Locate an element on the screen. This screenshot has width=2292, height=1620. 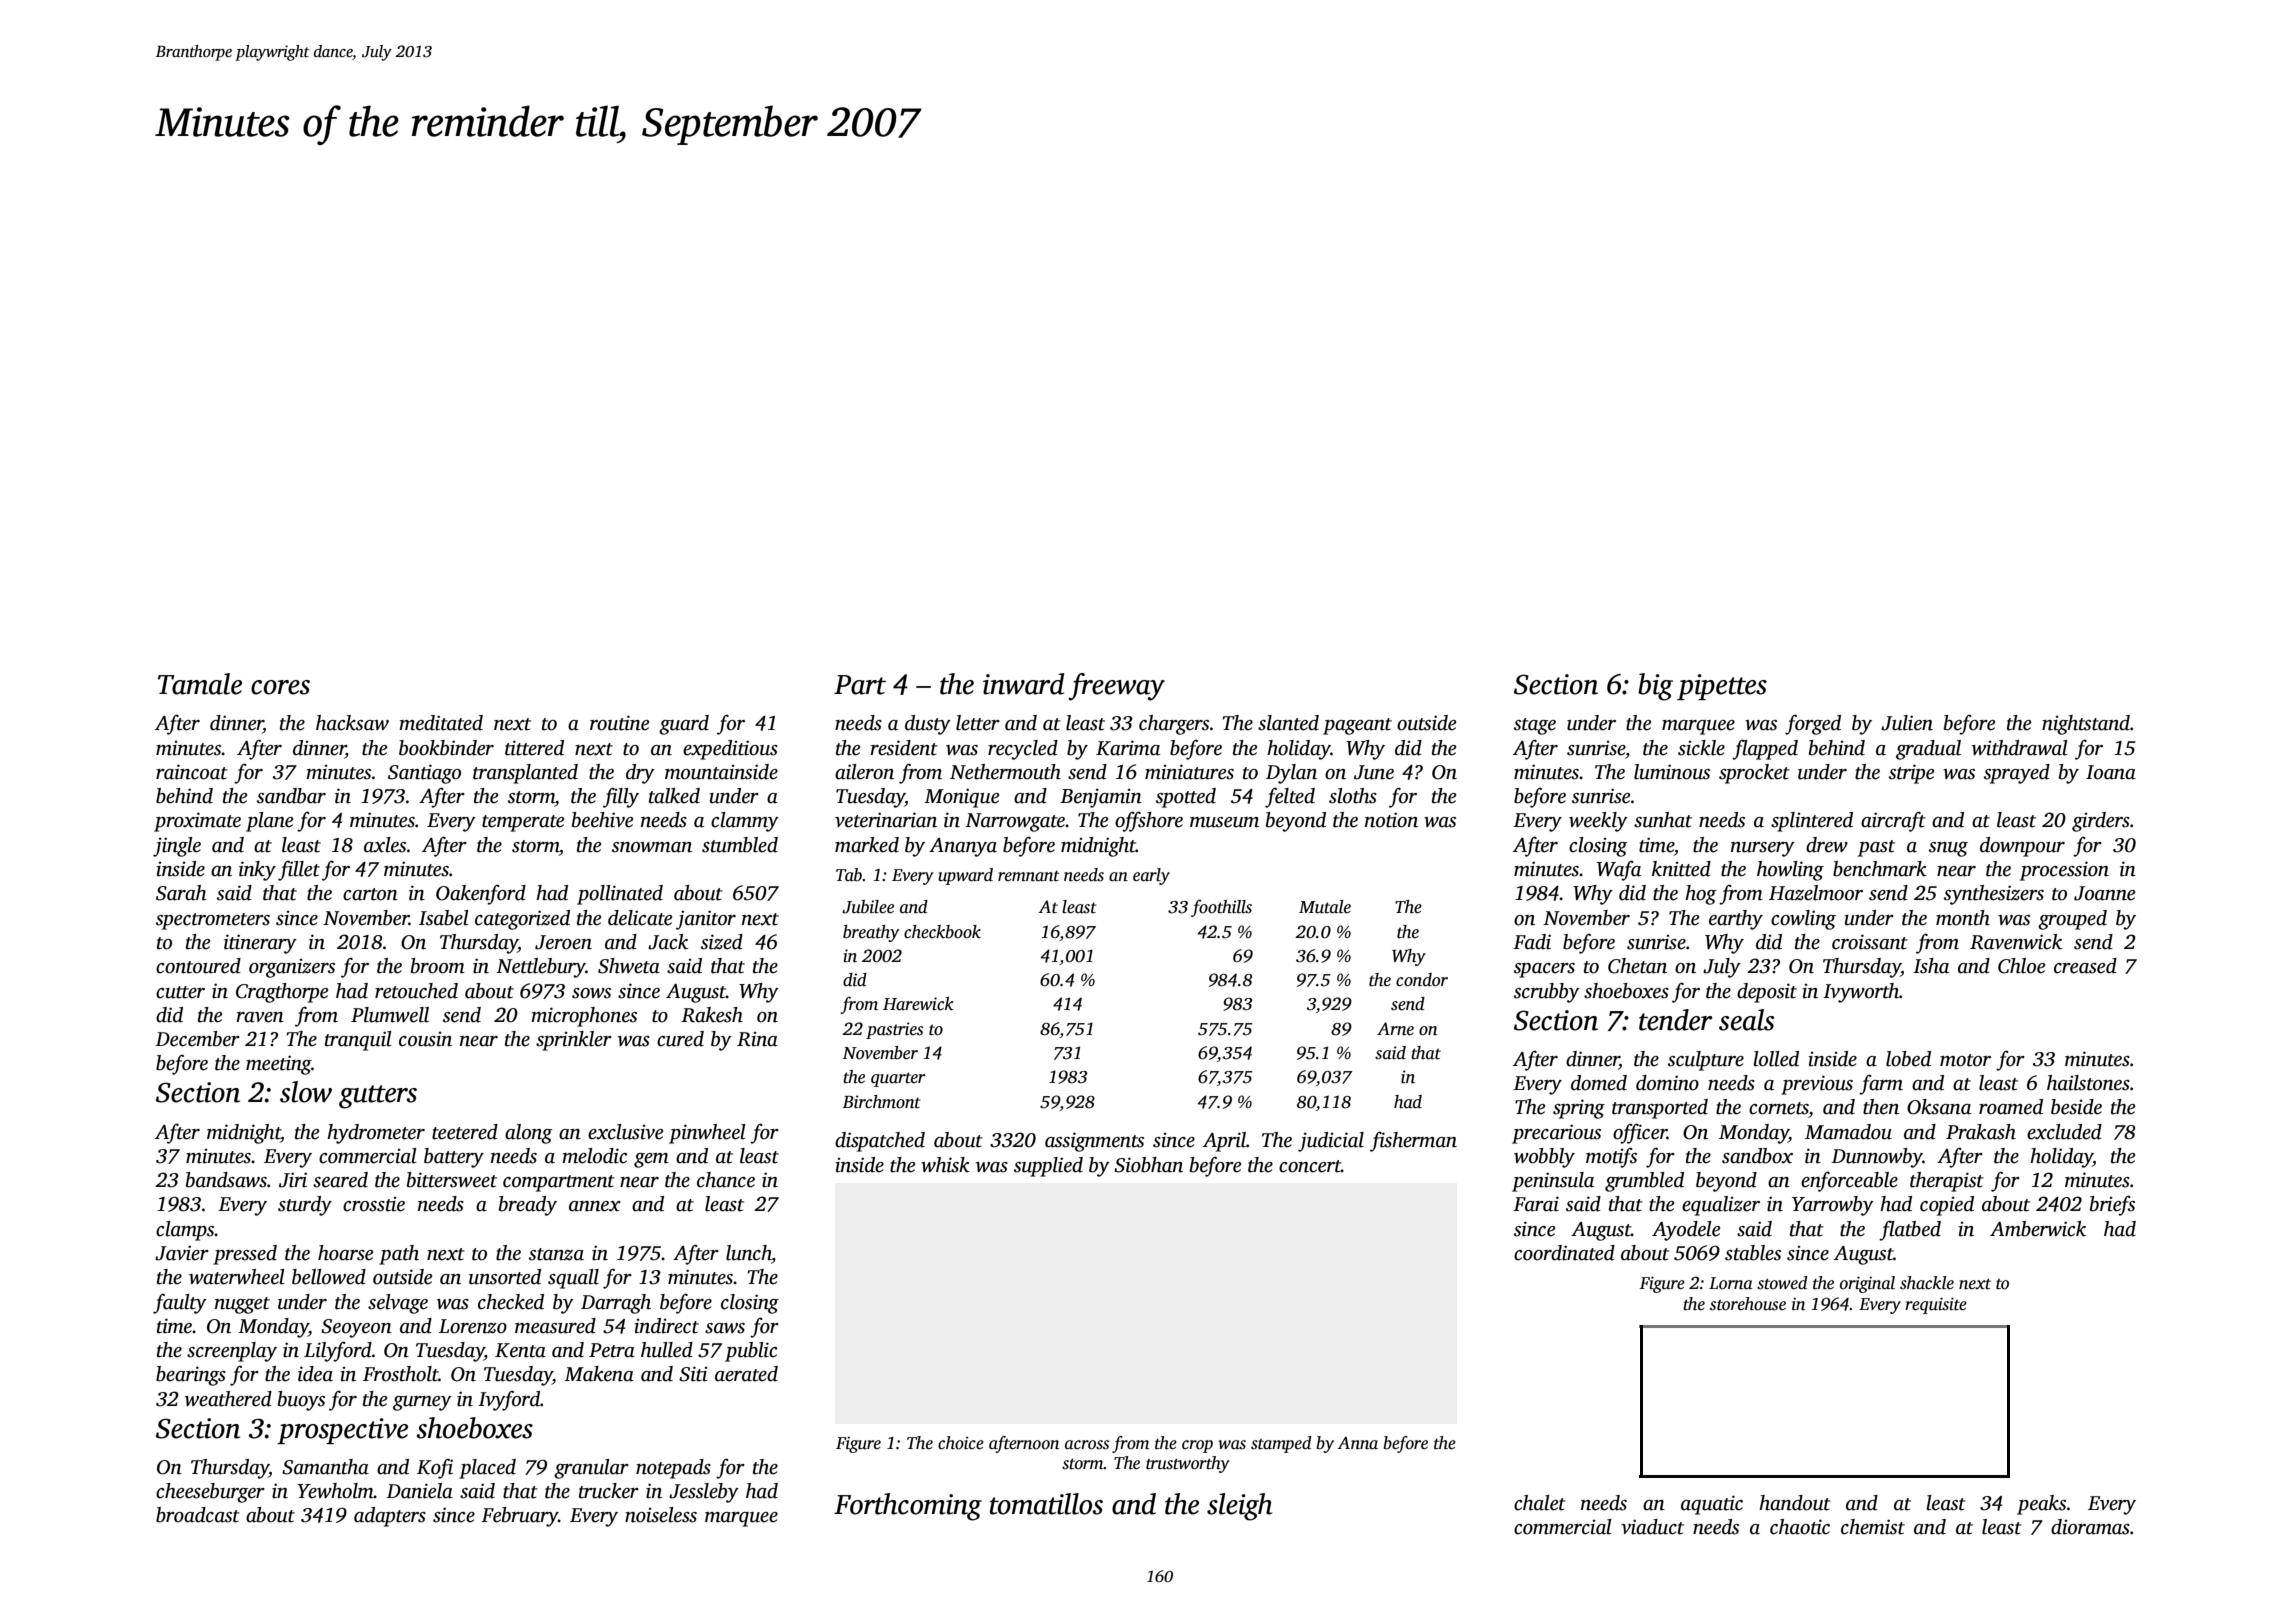
viaduct is located at coordinates (1652, 1527).
